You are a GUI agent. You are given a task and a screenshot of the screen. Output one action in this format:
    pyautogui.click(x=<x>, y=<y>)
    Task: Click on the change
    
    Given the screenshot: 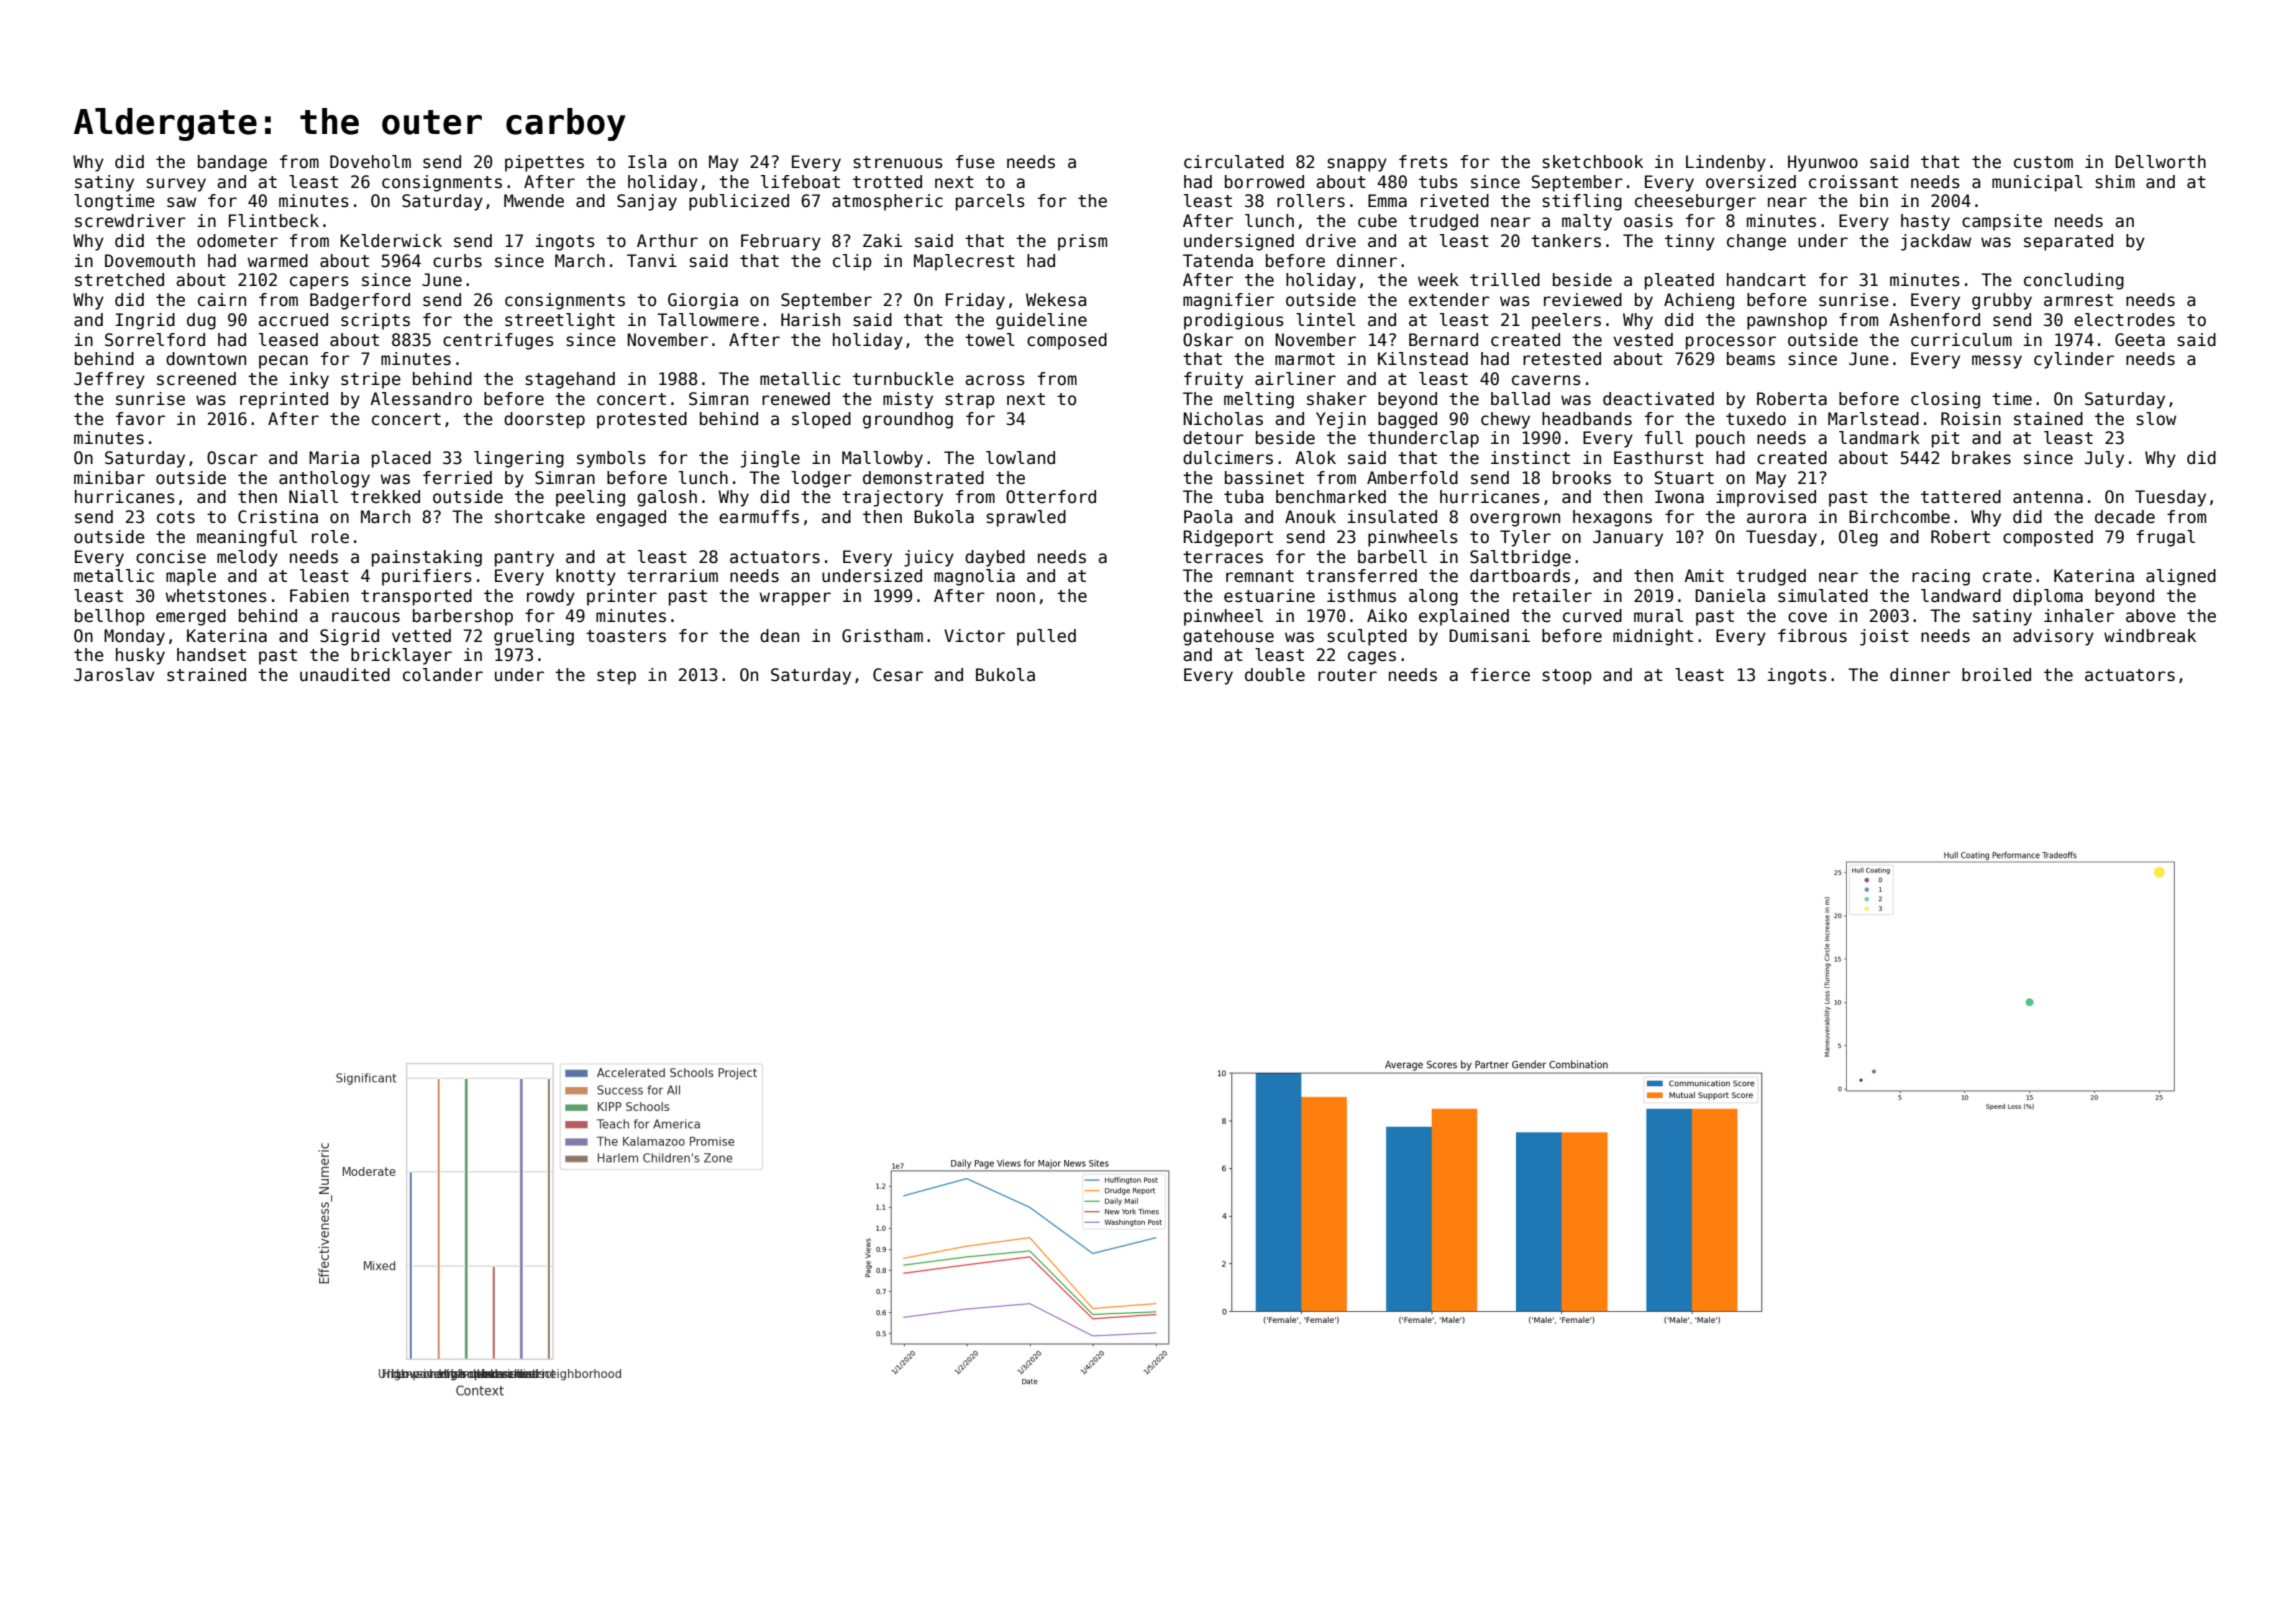 What is the action you would take?
    pyautogui.click(x=1756, y=242)
